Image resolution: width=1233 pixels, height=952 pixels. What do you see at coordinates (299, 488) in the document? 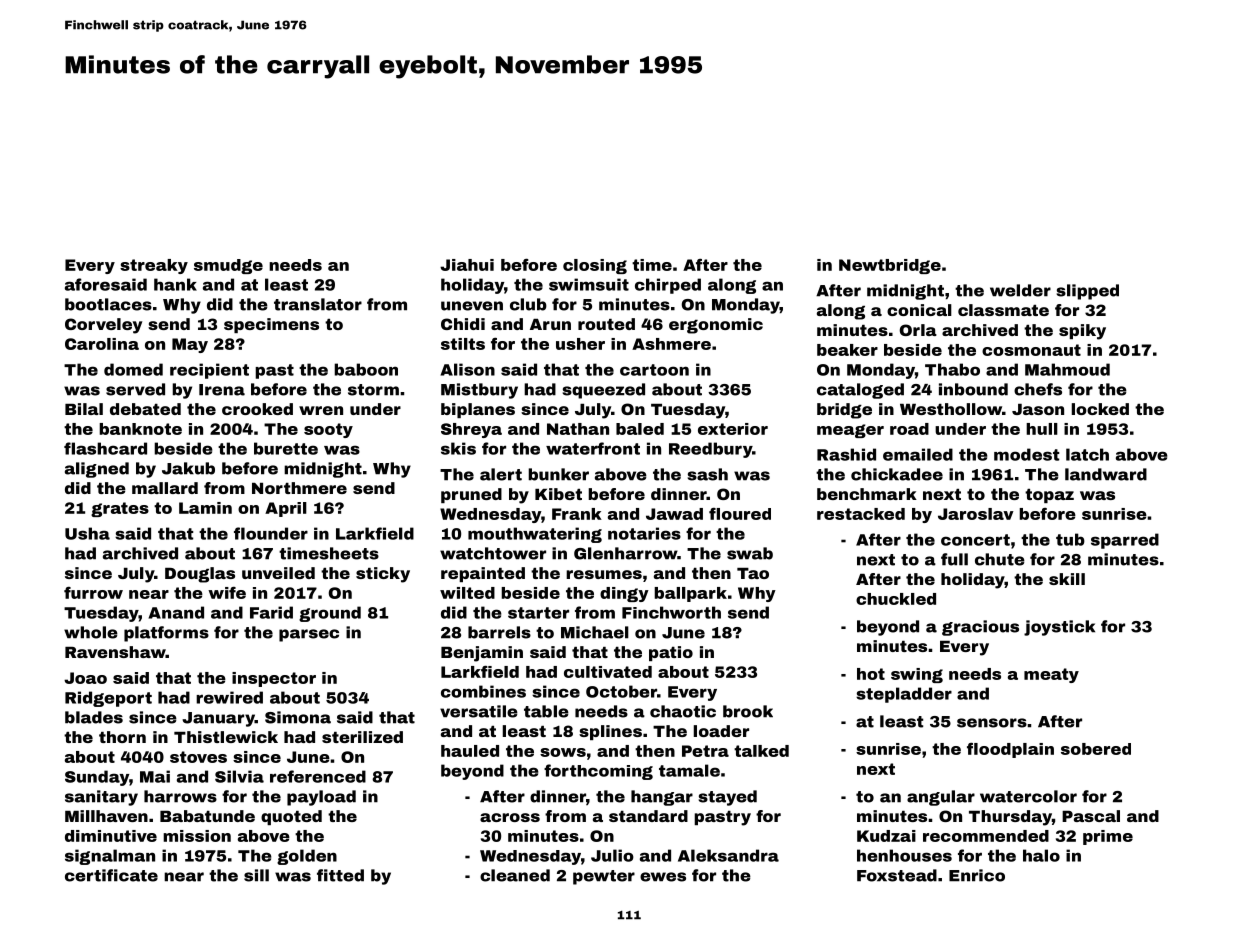
I see `Northmere` at bounding box center [299, 488].
